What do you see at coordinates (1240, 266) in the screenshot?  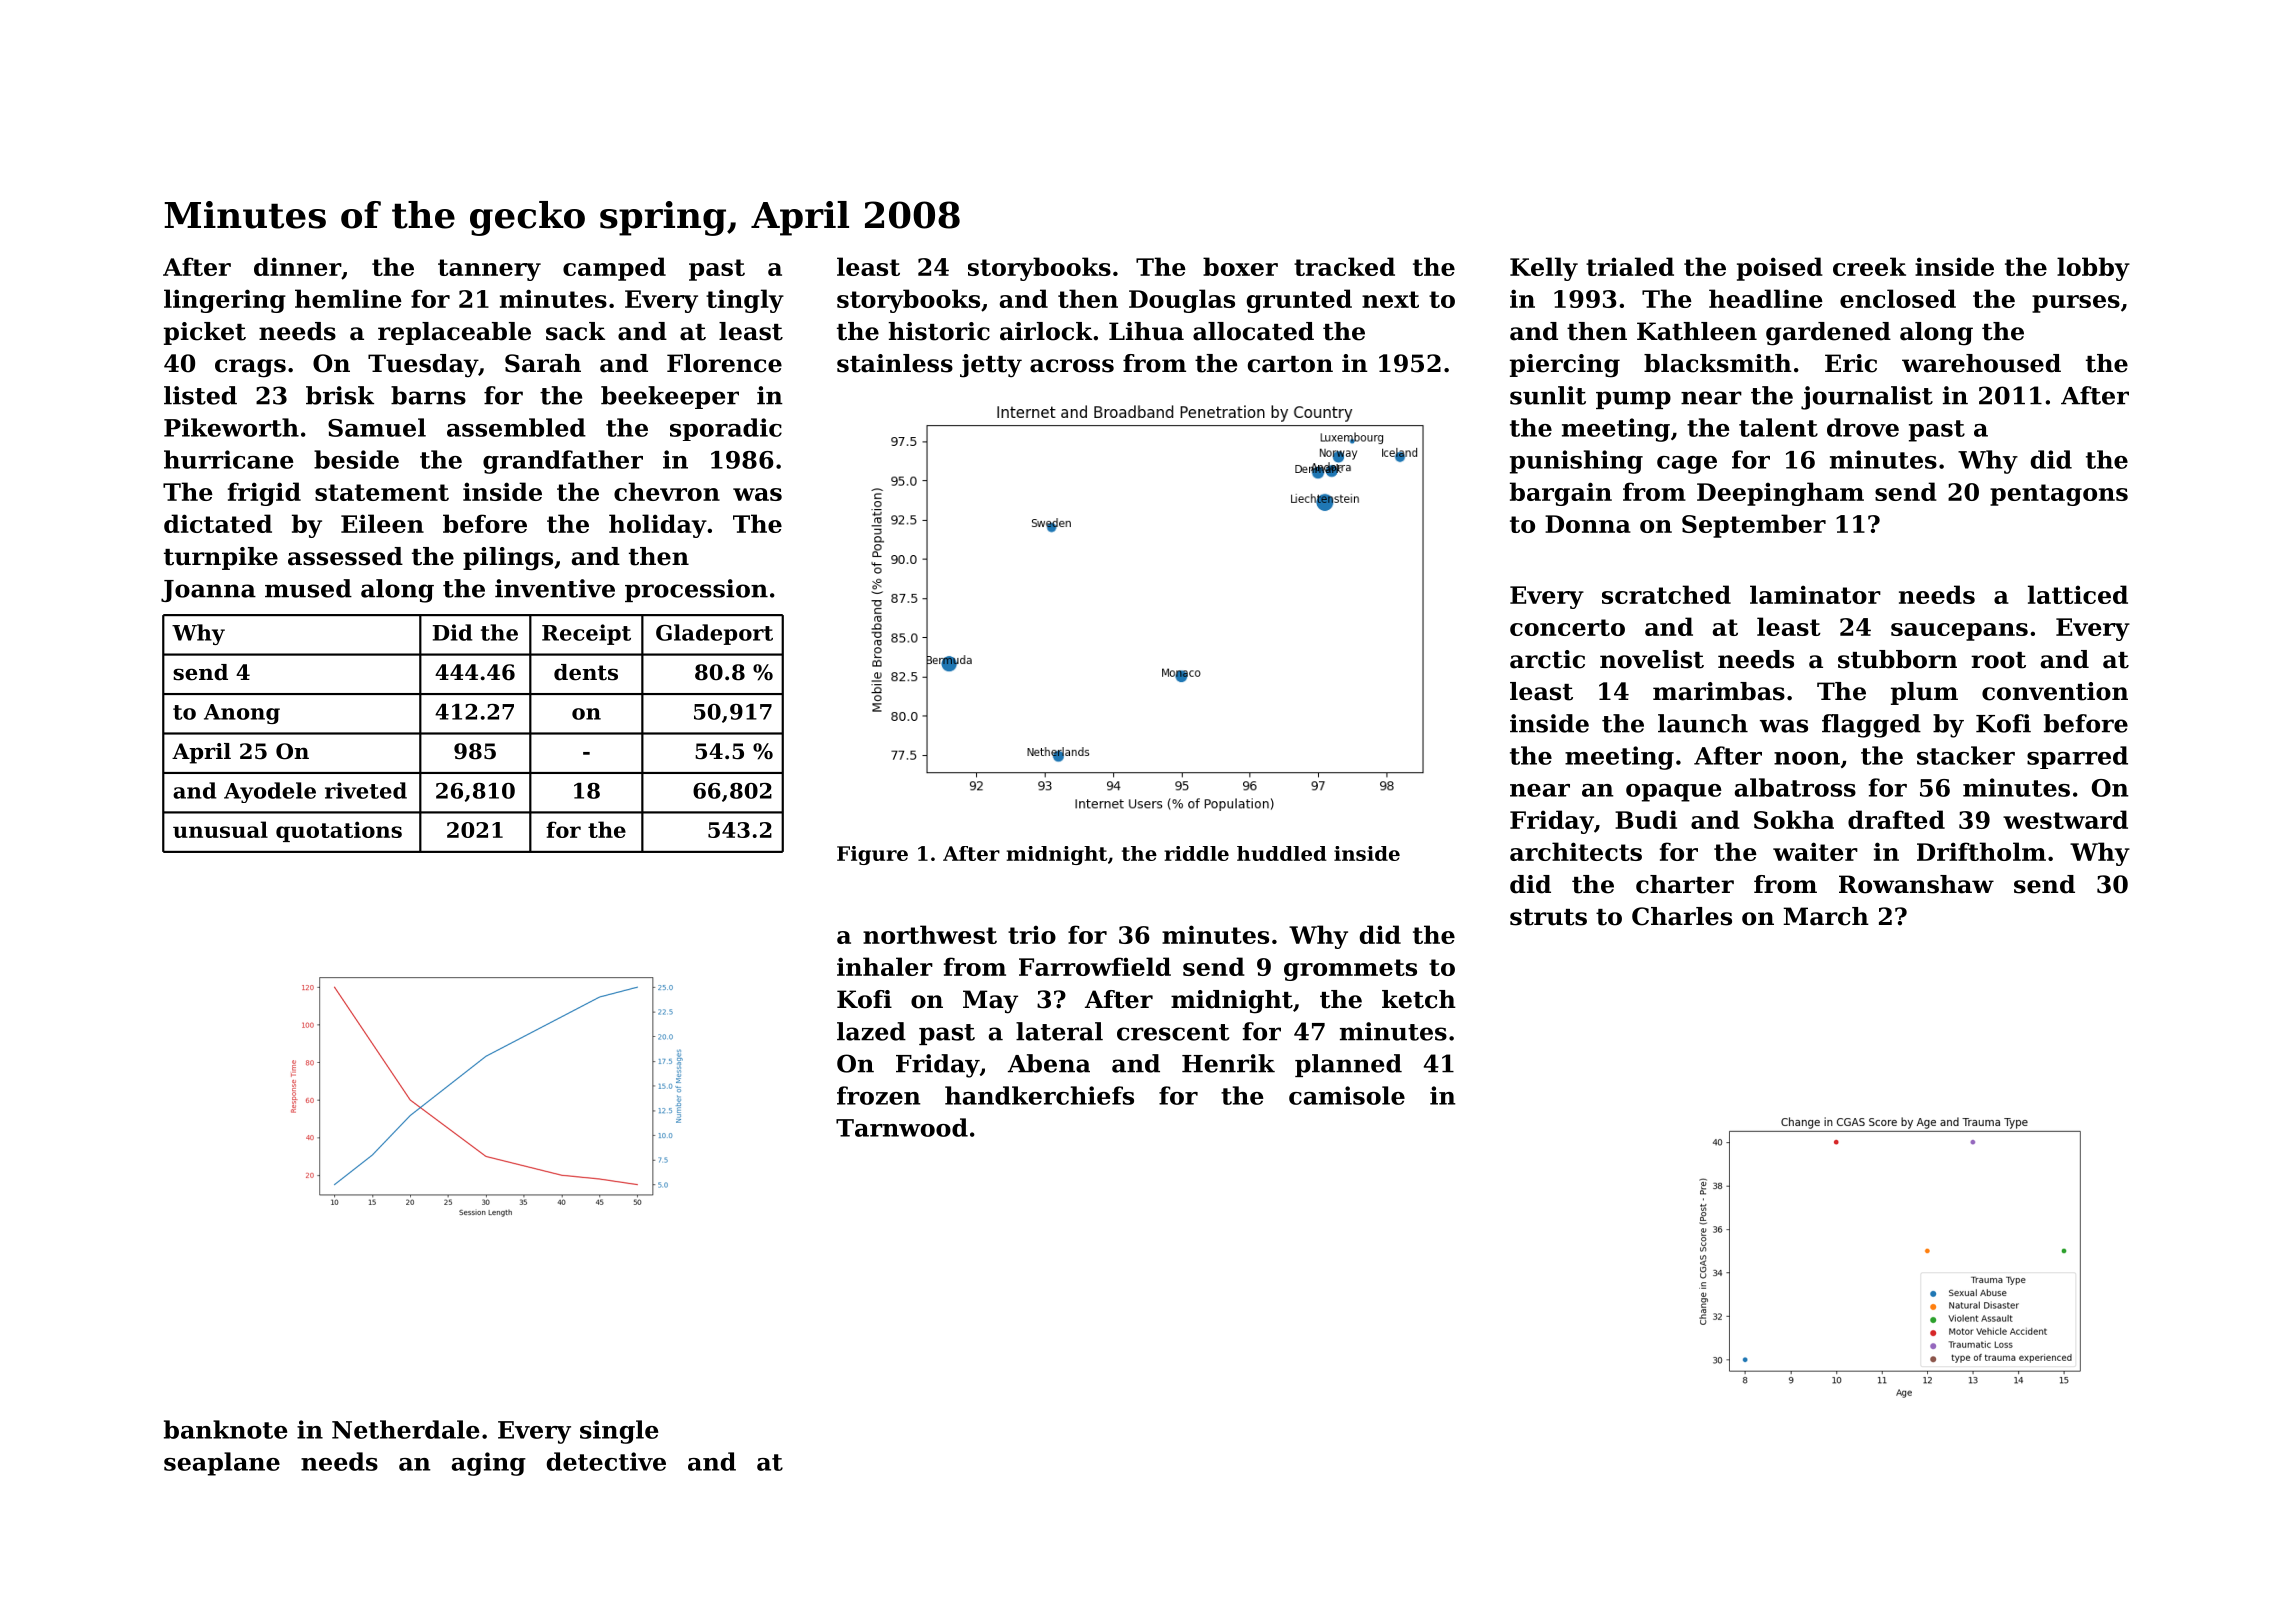 I see `boxer` at bounding box center [1240, 266].
